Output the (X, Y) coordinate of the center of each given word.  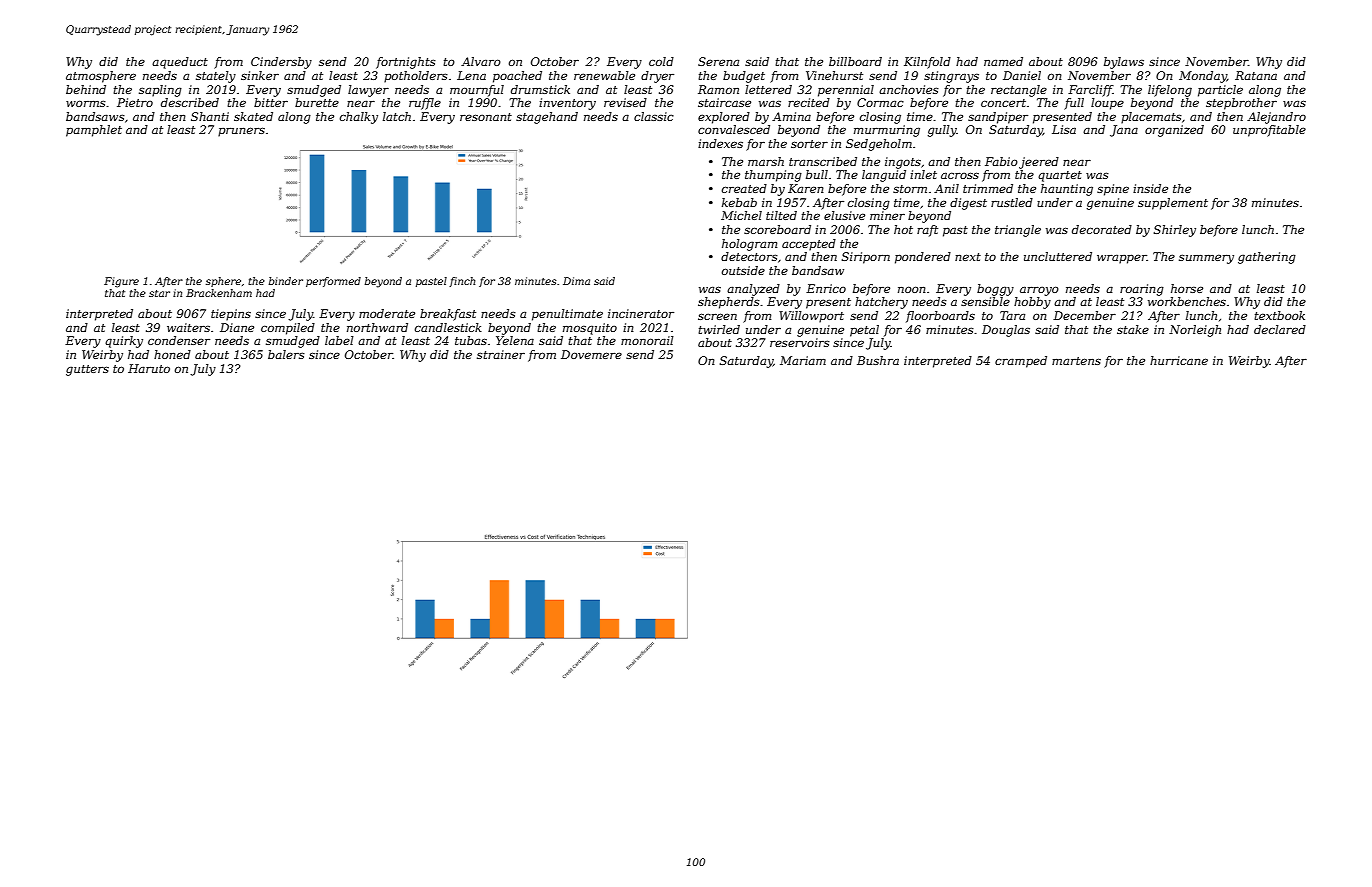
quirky (124, 342)
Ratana (1256, 75)
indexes (720, 143)
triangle (1018, 231)
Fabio (1001, 161)
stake (1133, 329)
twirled (719, 329)
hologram (749, 245)
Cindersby (281, 63)
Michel (741, 215)
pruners (241, 132)
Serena (718, 61)
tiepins (231, 315)
